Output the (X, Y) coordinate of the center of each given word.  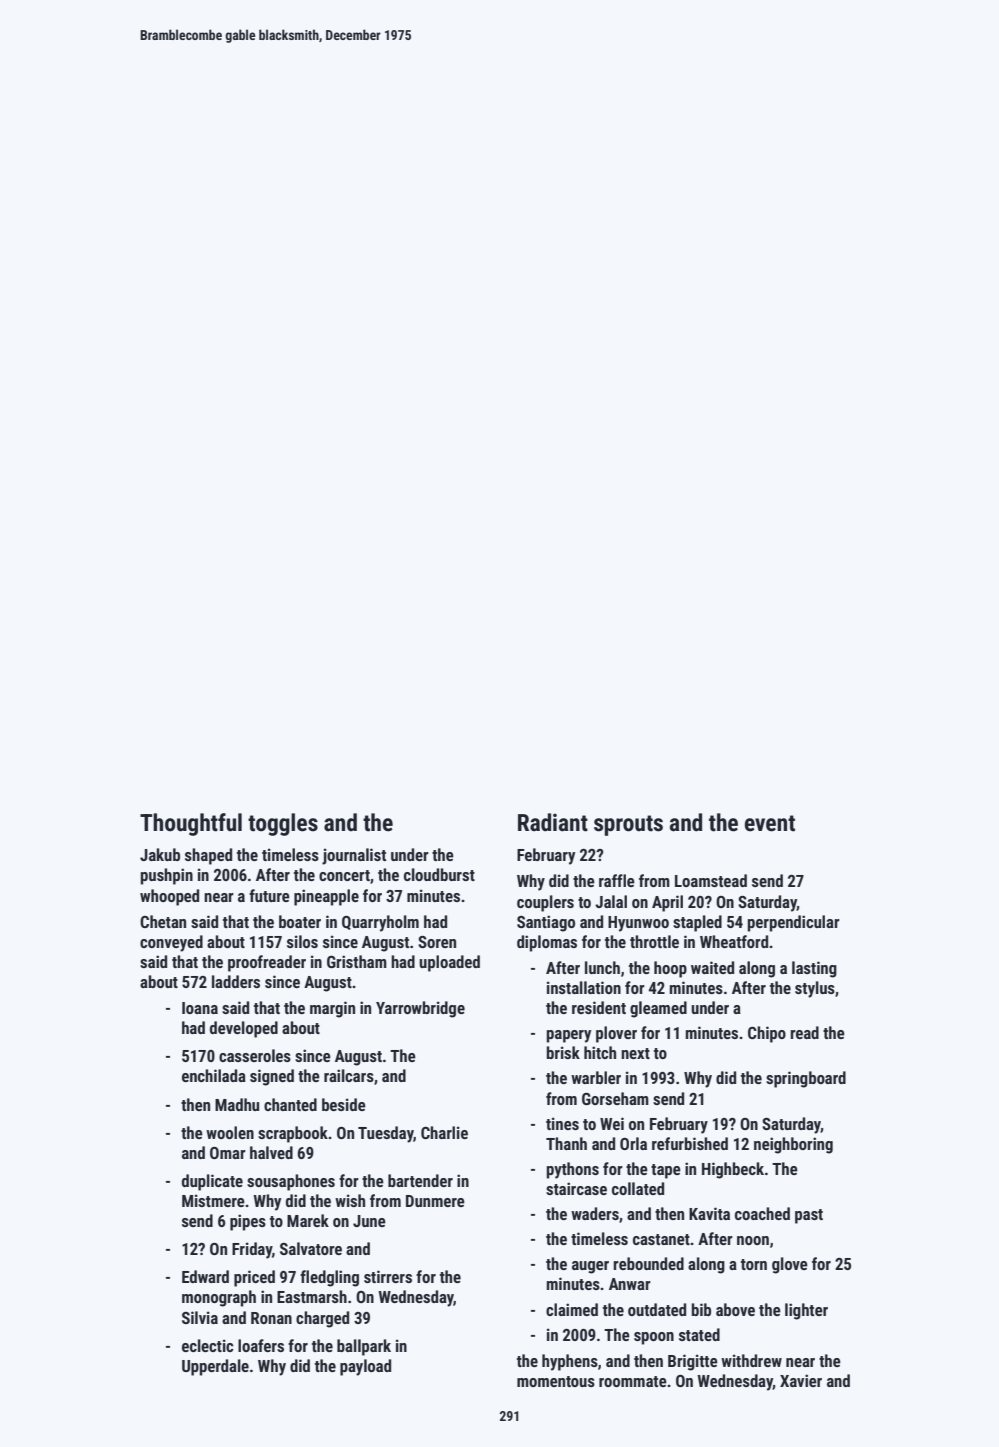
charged (322, 1319)
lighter (806, 1311)
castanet (661, 1239)
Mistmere (213, 1200)
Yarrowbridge (420, 1009)
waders (595, 1213)
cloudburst (439, 874)
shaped (208, 856)
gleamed (658, 1009)
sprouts (628, 825)
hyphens (570, 1362)
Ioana (200, 1008)
